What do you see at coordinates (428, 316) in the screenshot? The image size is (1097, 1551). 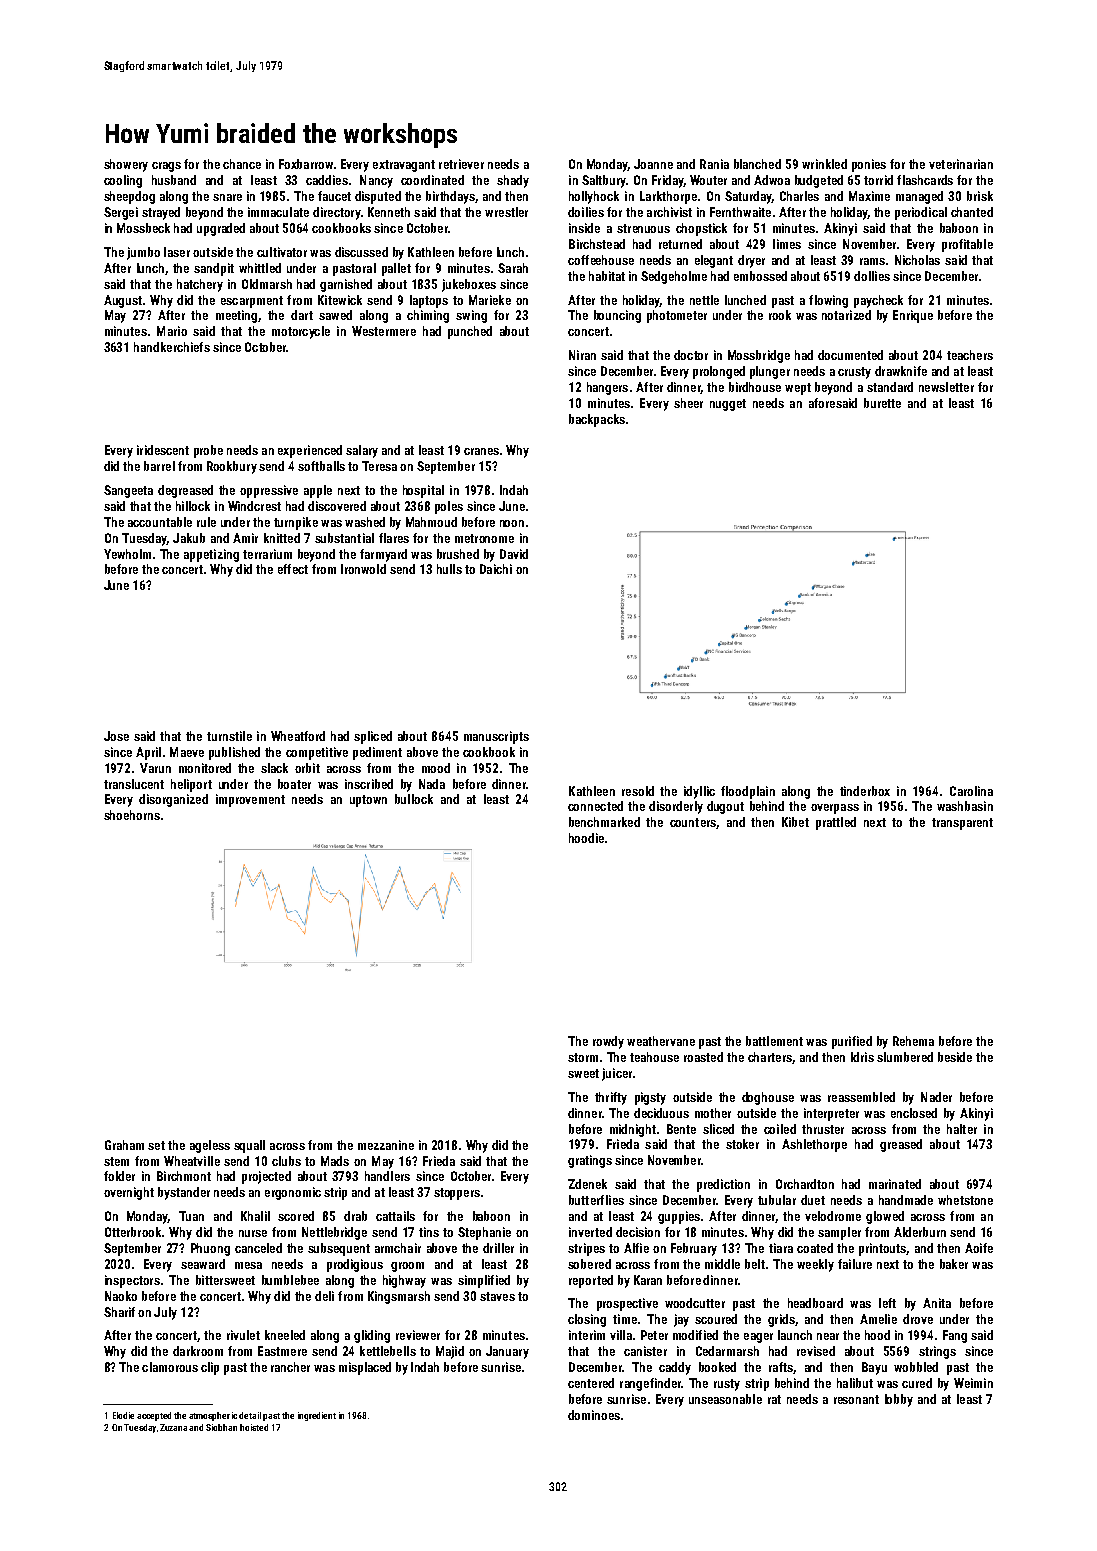 I see `chiming` at bounding box center [428, 316].
